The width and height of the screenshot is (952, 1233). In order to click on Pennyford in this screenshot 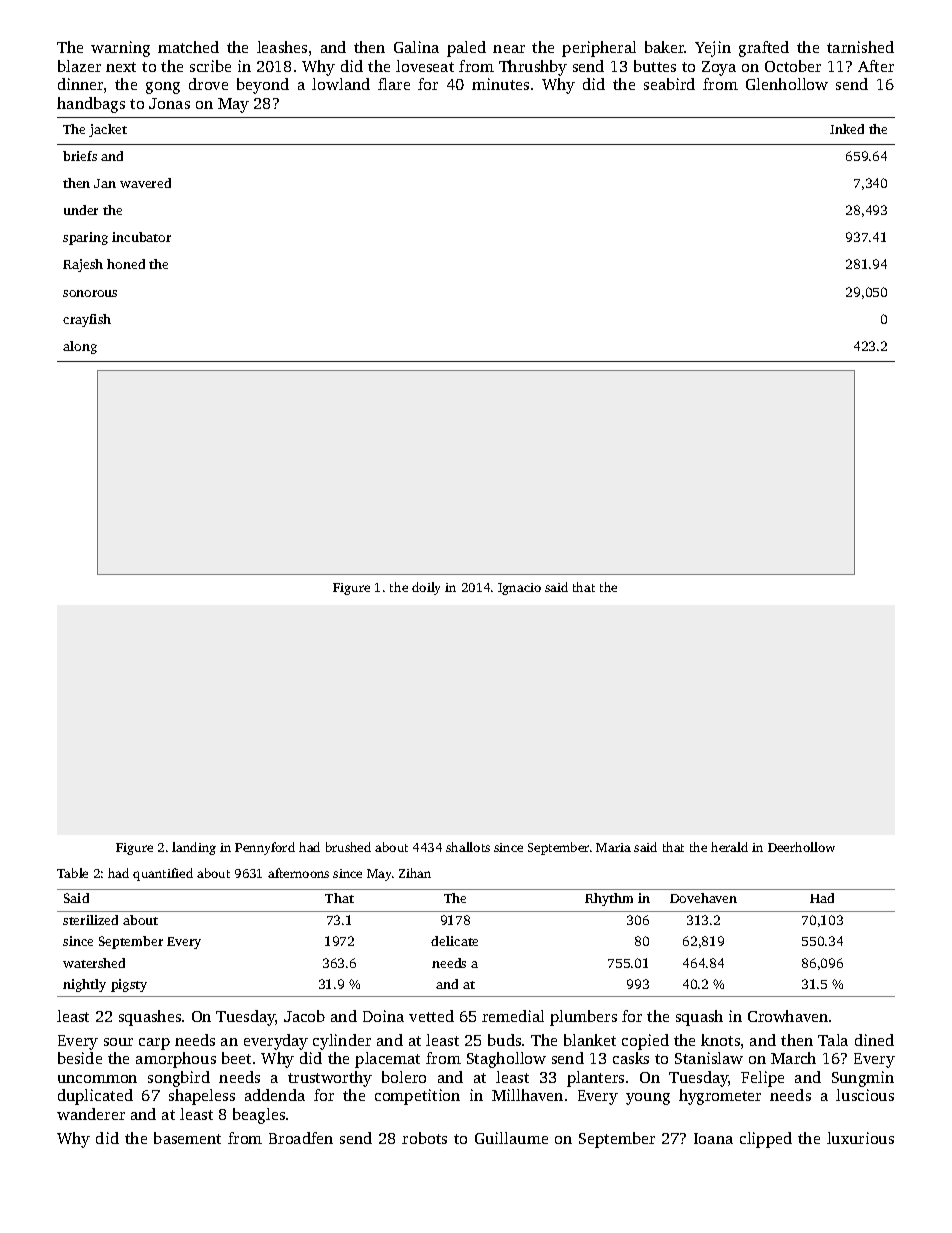, I will do `click(265, 848)`.
